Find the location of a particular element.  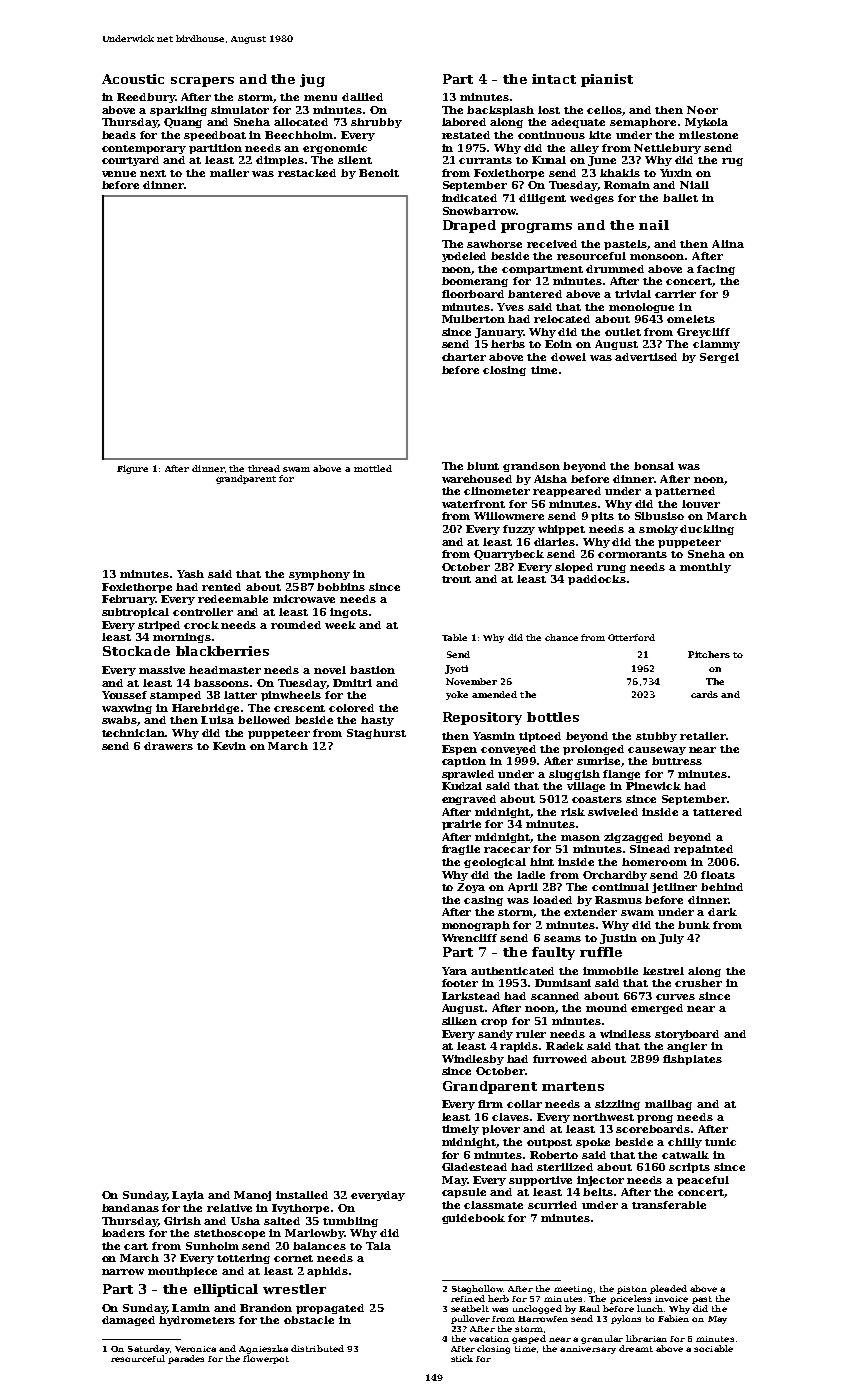

simulator is located at coordinates (240, 110).
